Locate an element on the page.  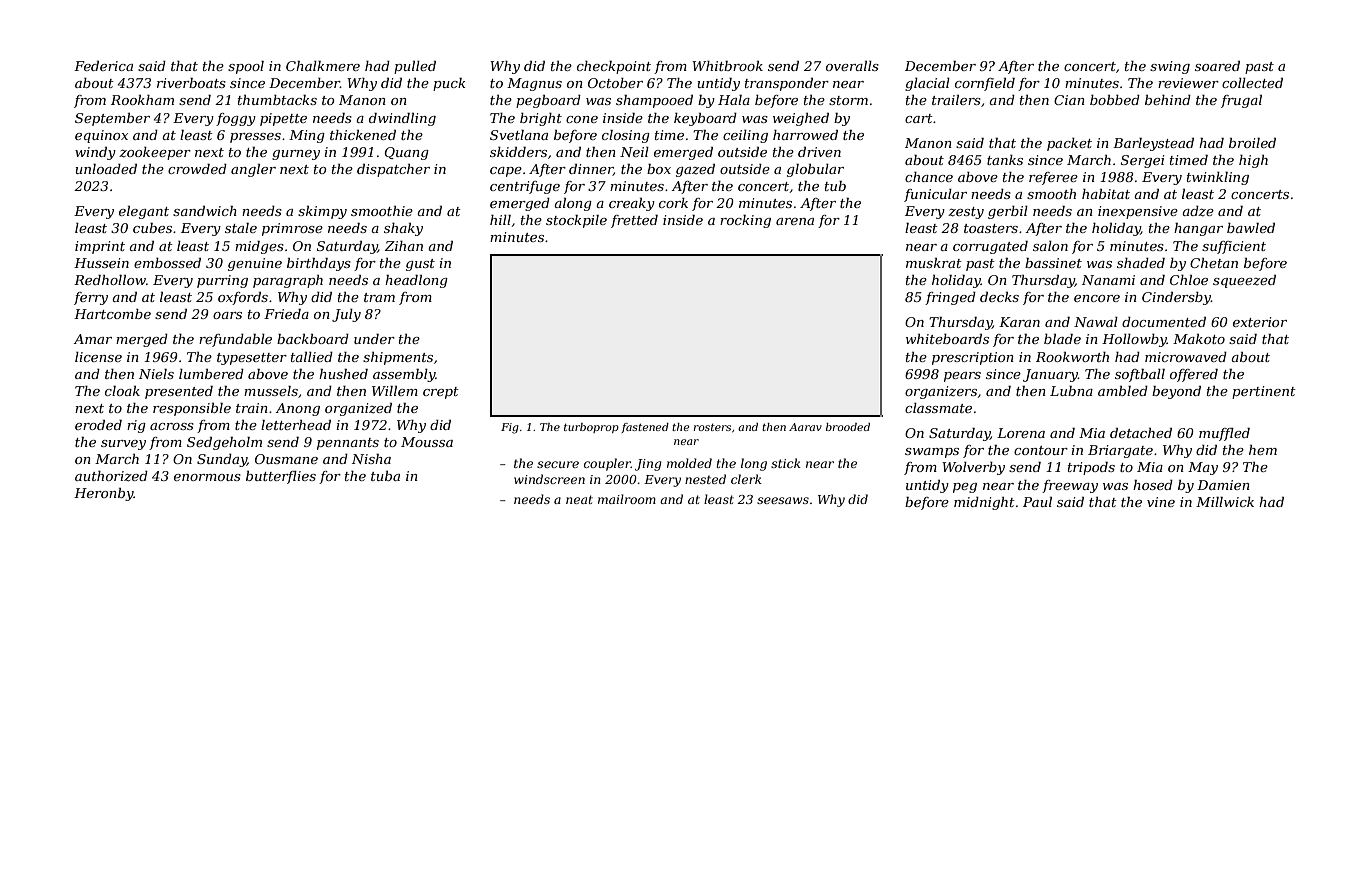
funicular is located at coordinates (935, 195).
